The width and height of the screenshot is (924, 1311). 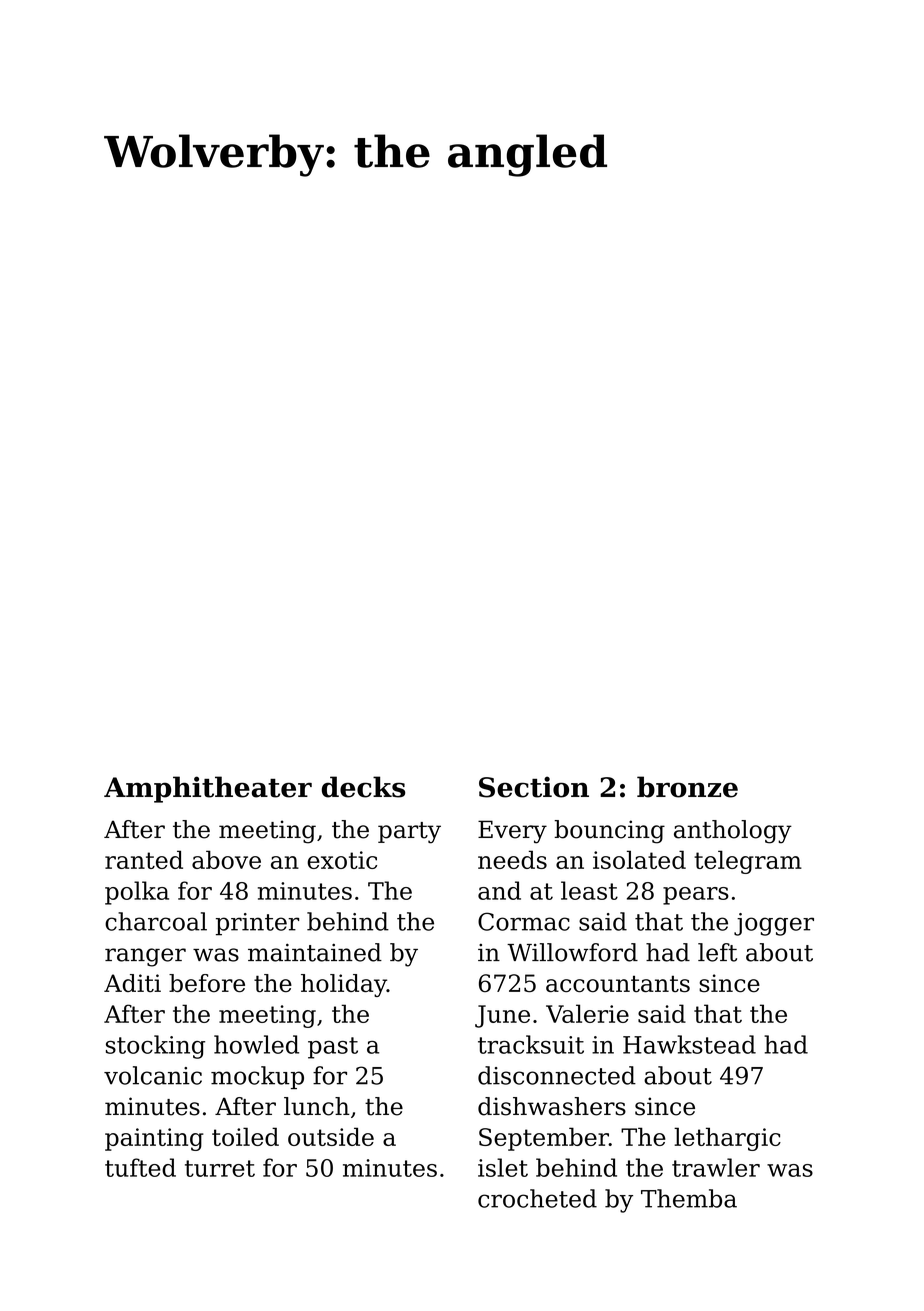 What do you see at coordinates (331, 1136) in the screenshot?
I see `outside` at bounding box center [331, 1136].
